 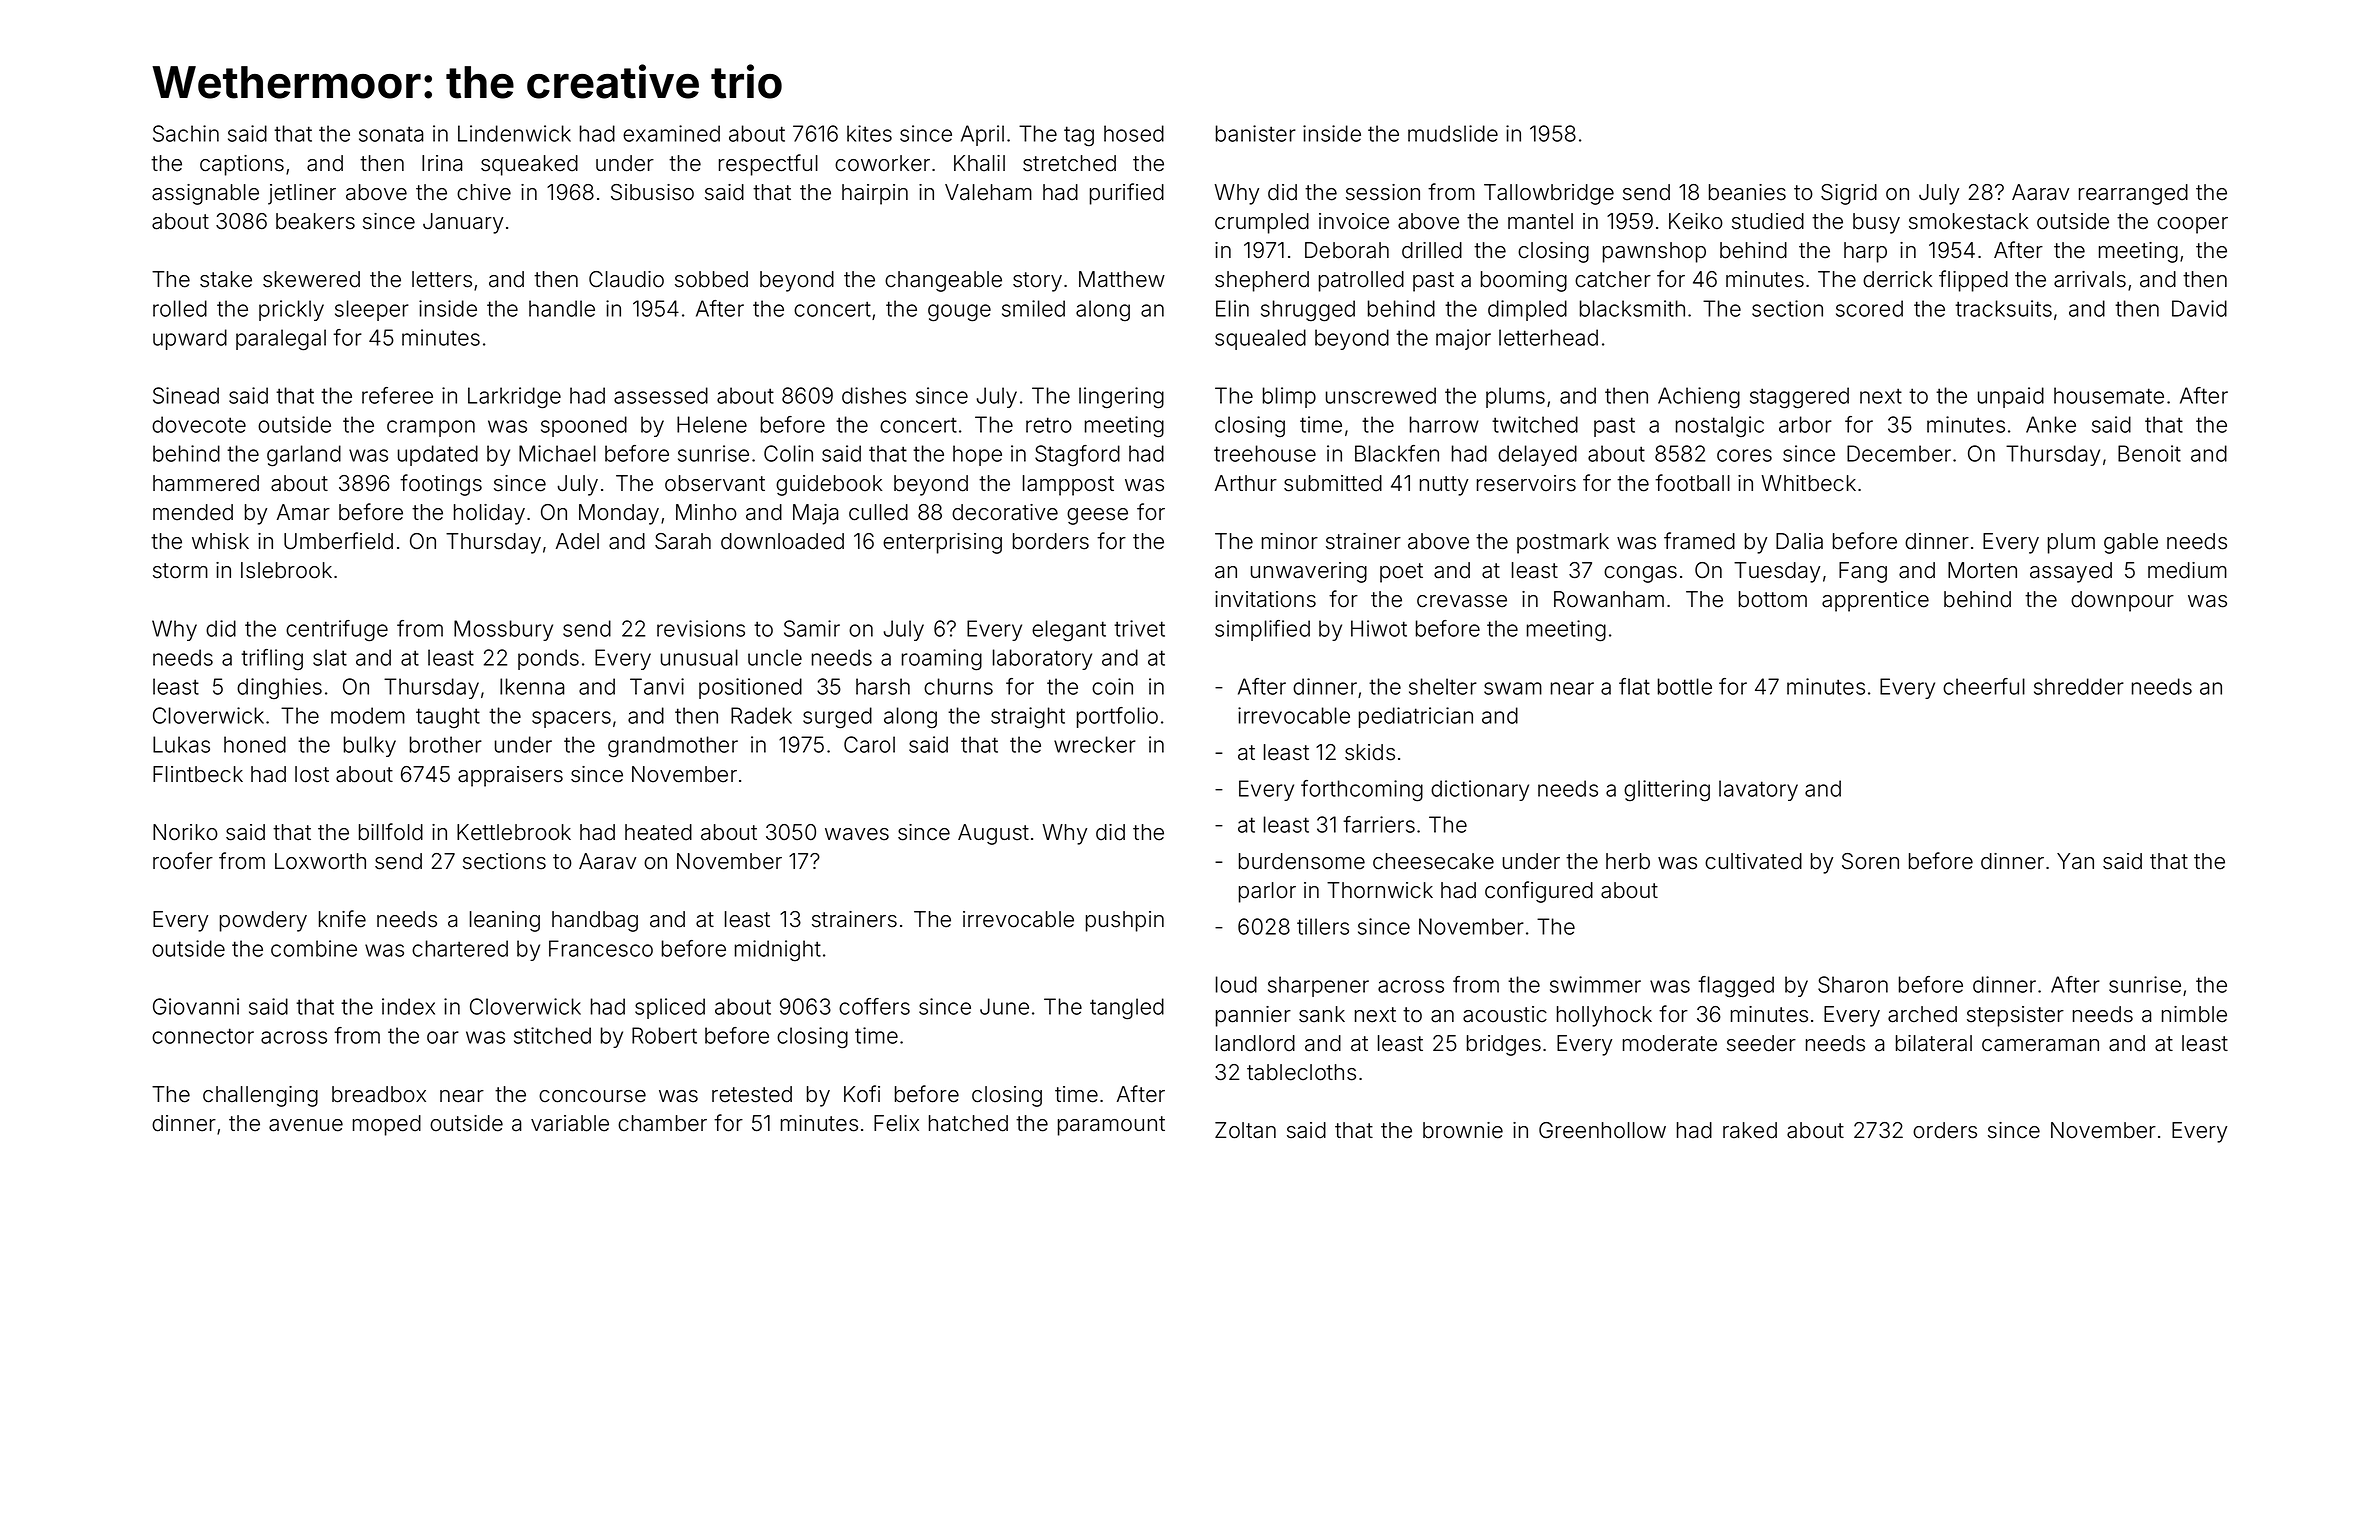 What do you see at coordinates (1758, 790) in the screenshot?
I see `lavatory` at bounding box center [1758, 790].
